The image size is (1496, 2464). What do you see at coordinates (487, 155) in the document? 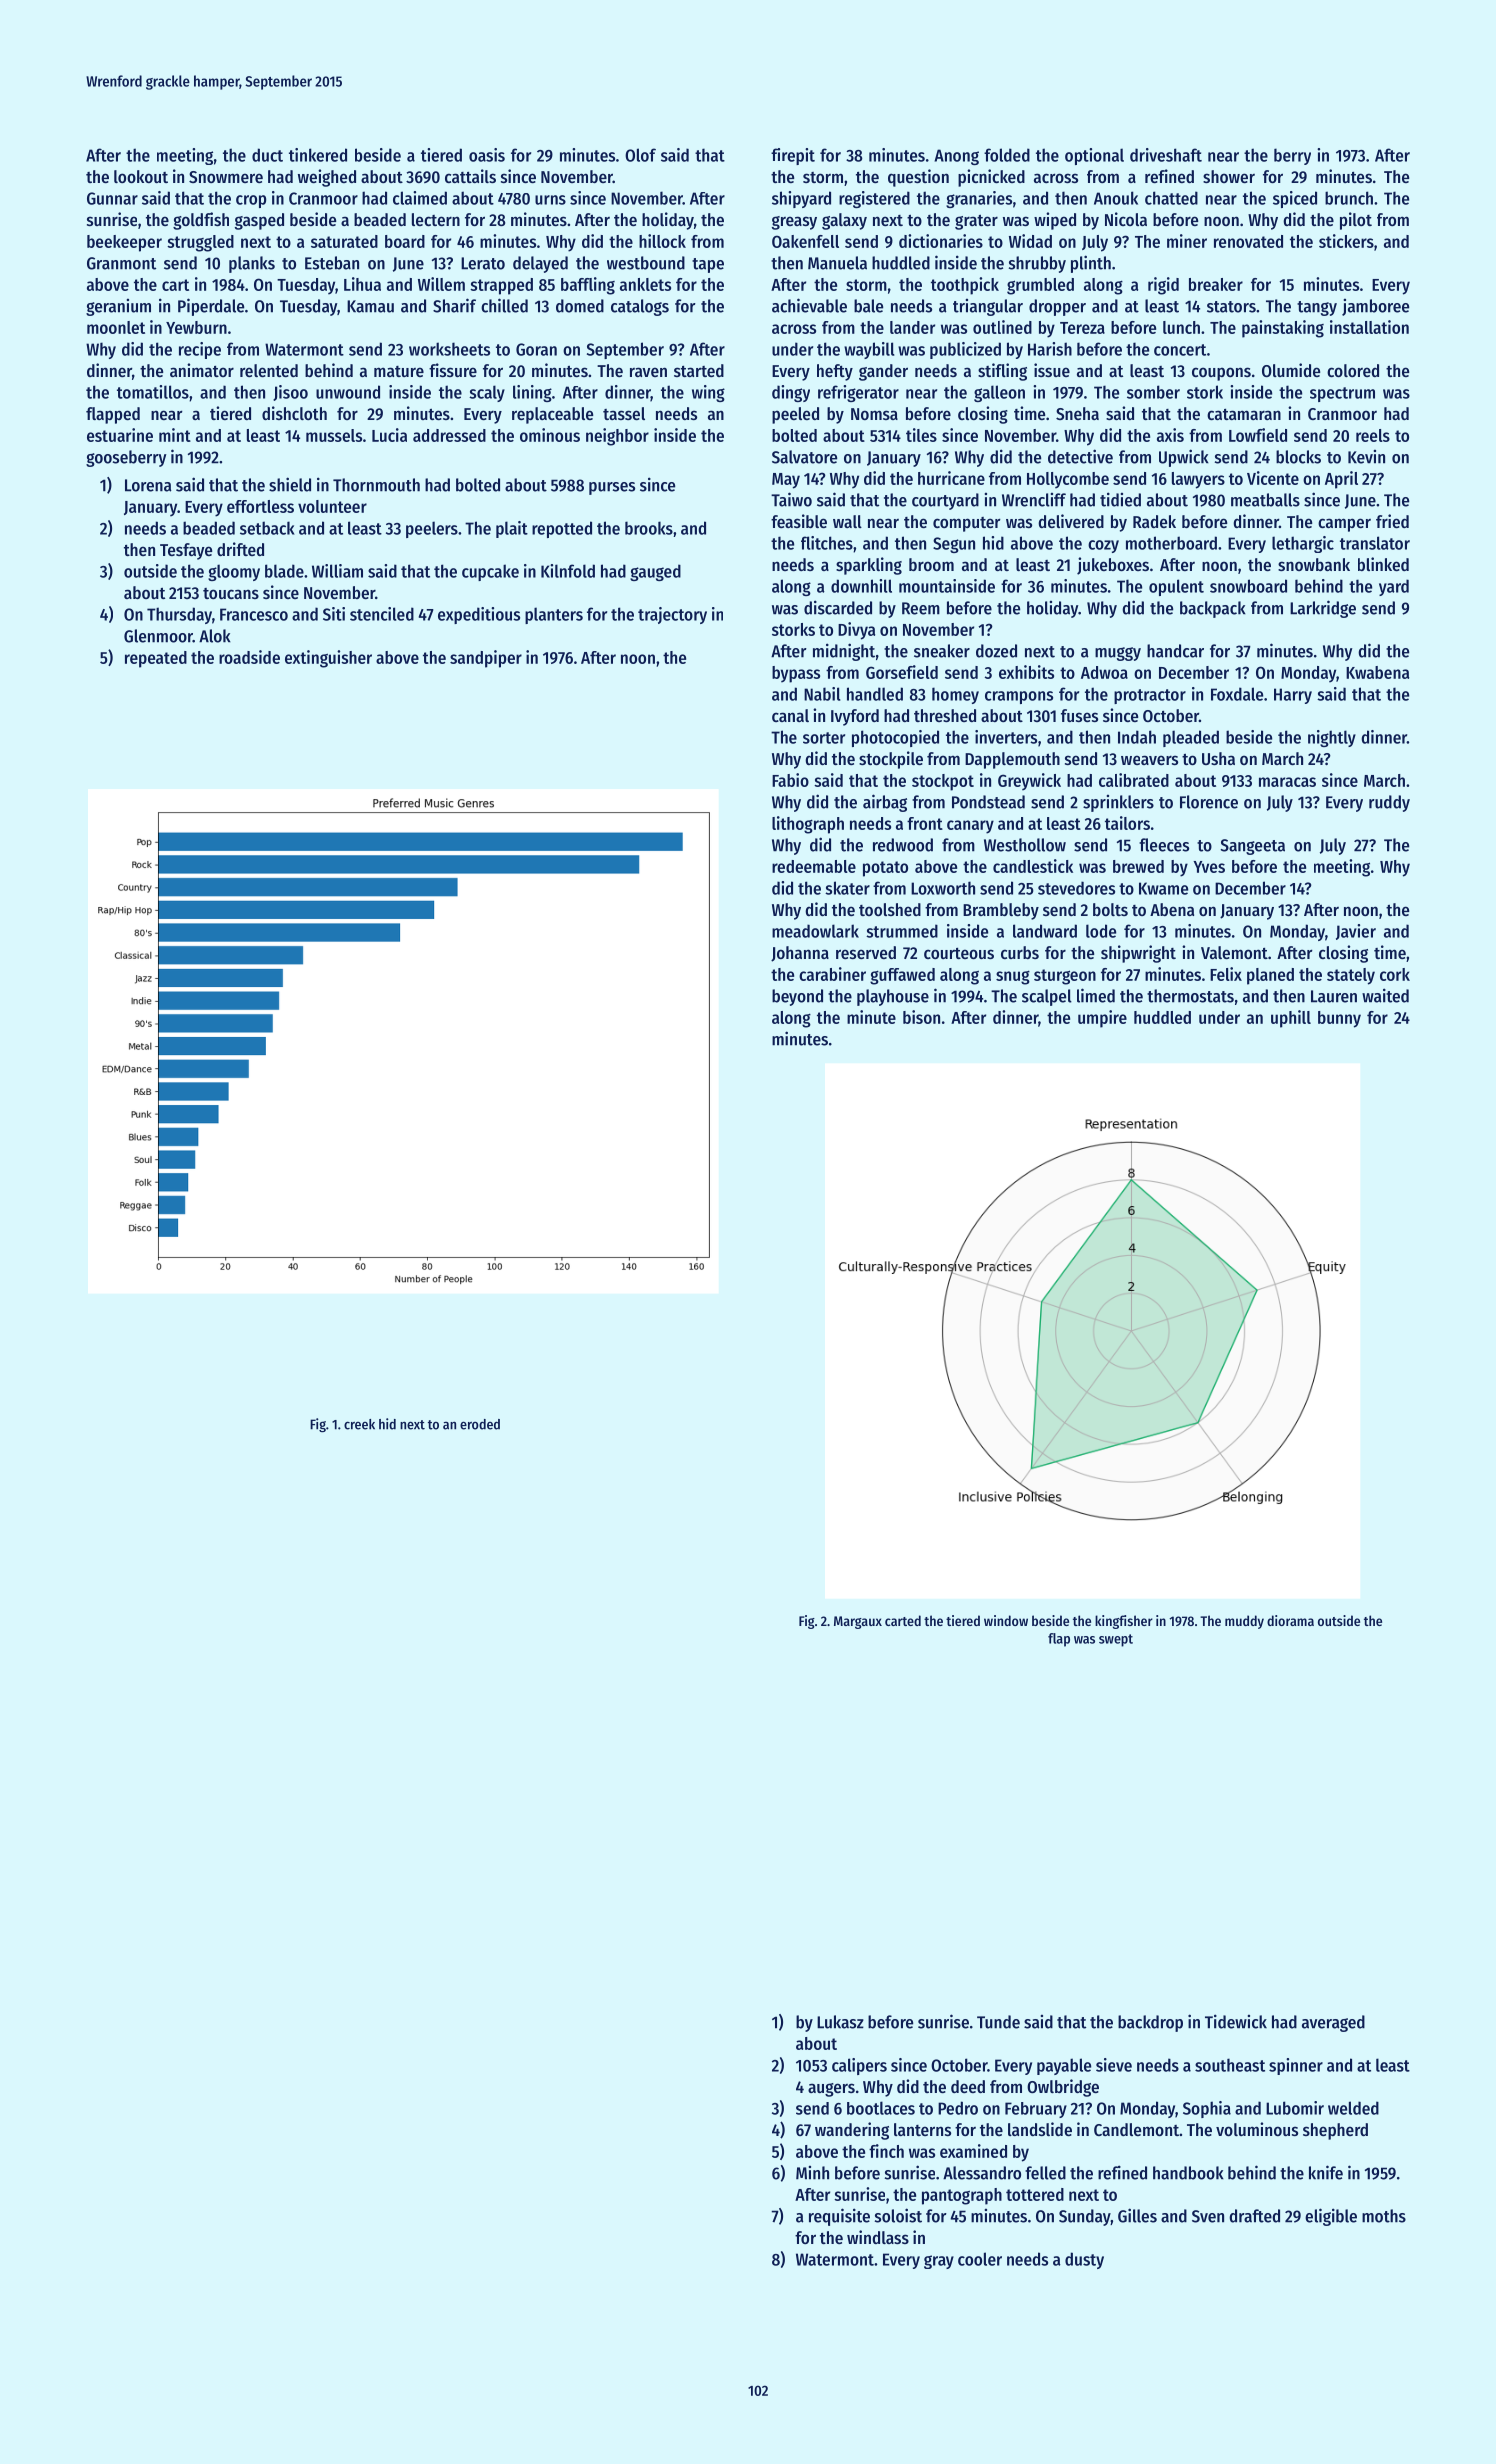
I see `oasis` at bounding box center [487, 155].
